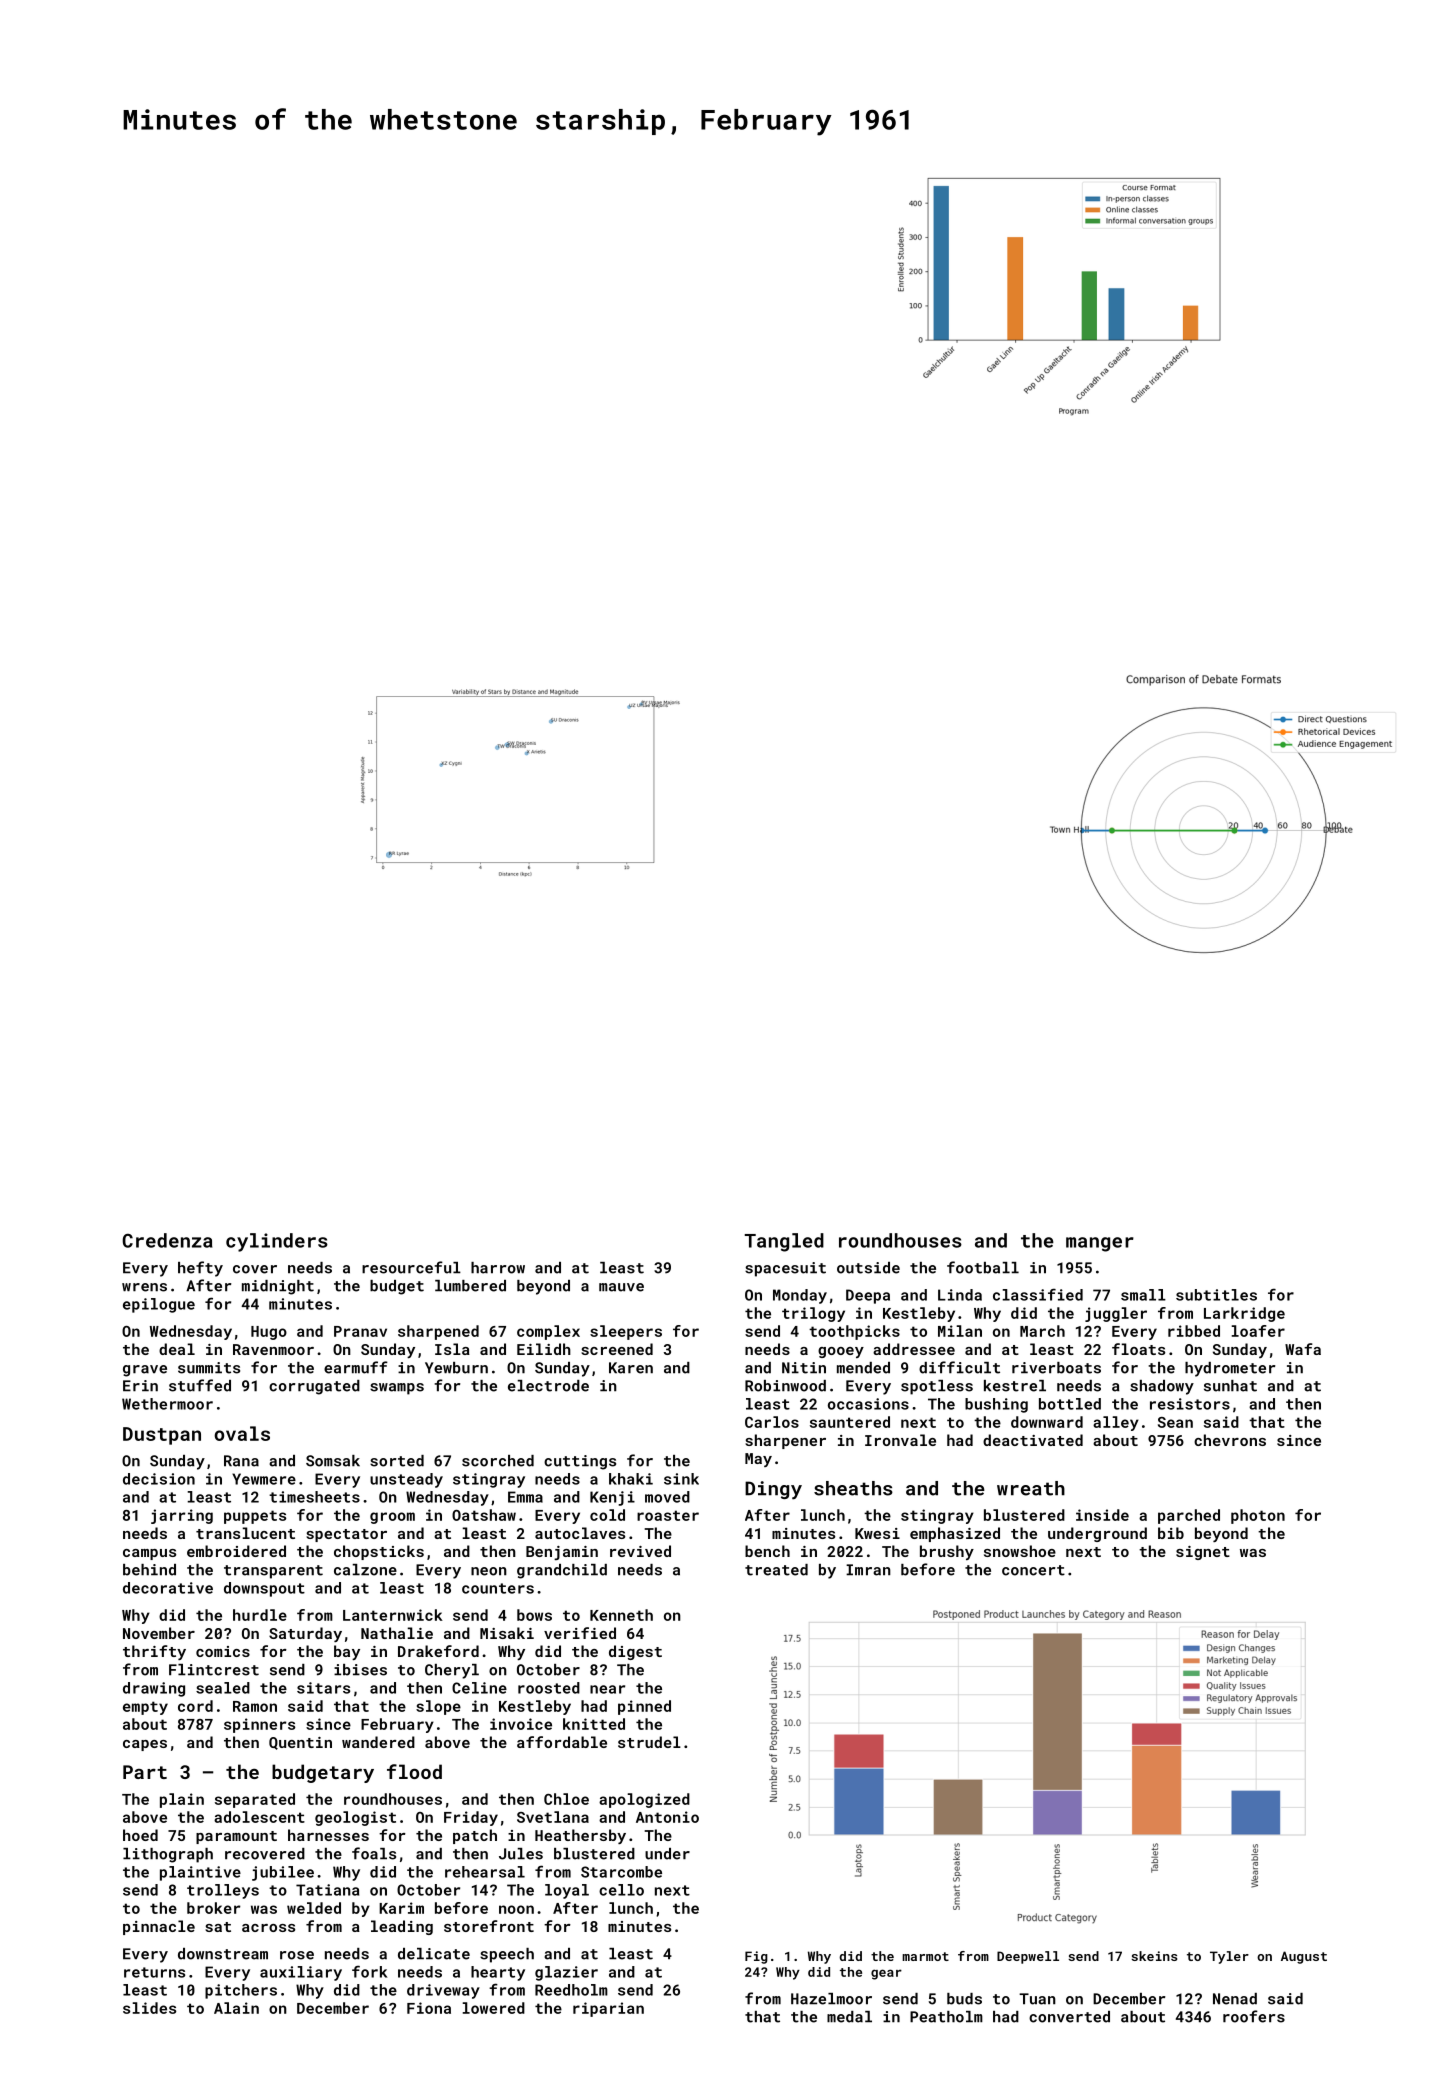 This image has width=1450, height=2100. What do you see at coordinates (255, 1517) in the image?
I see `puppets` at bounding box center [255, 1517].
